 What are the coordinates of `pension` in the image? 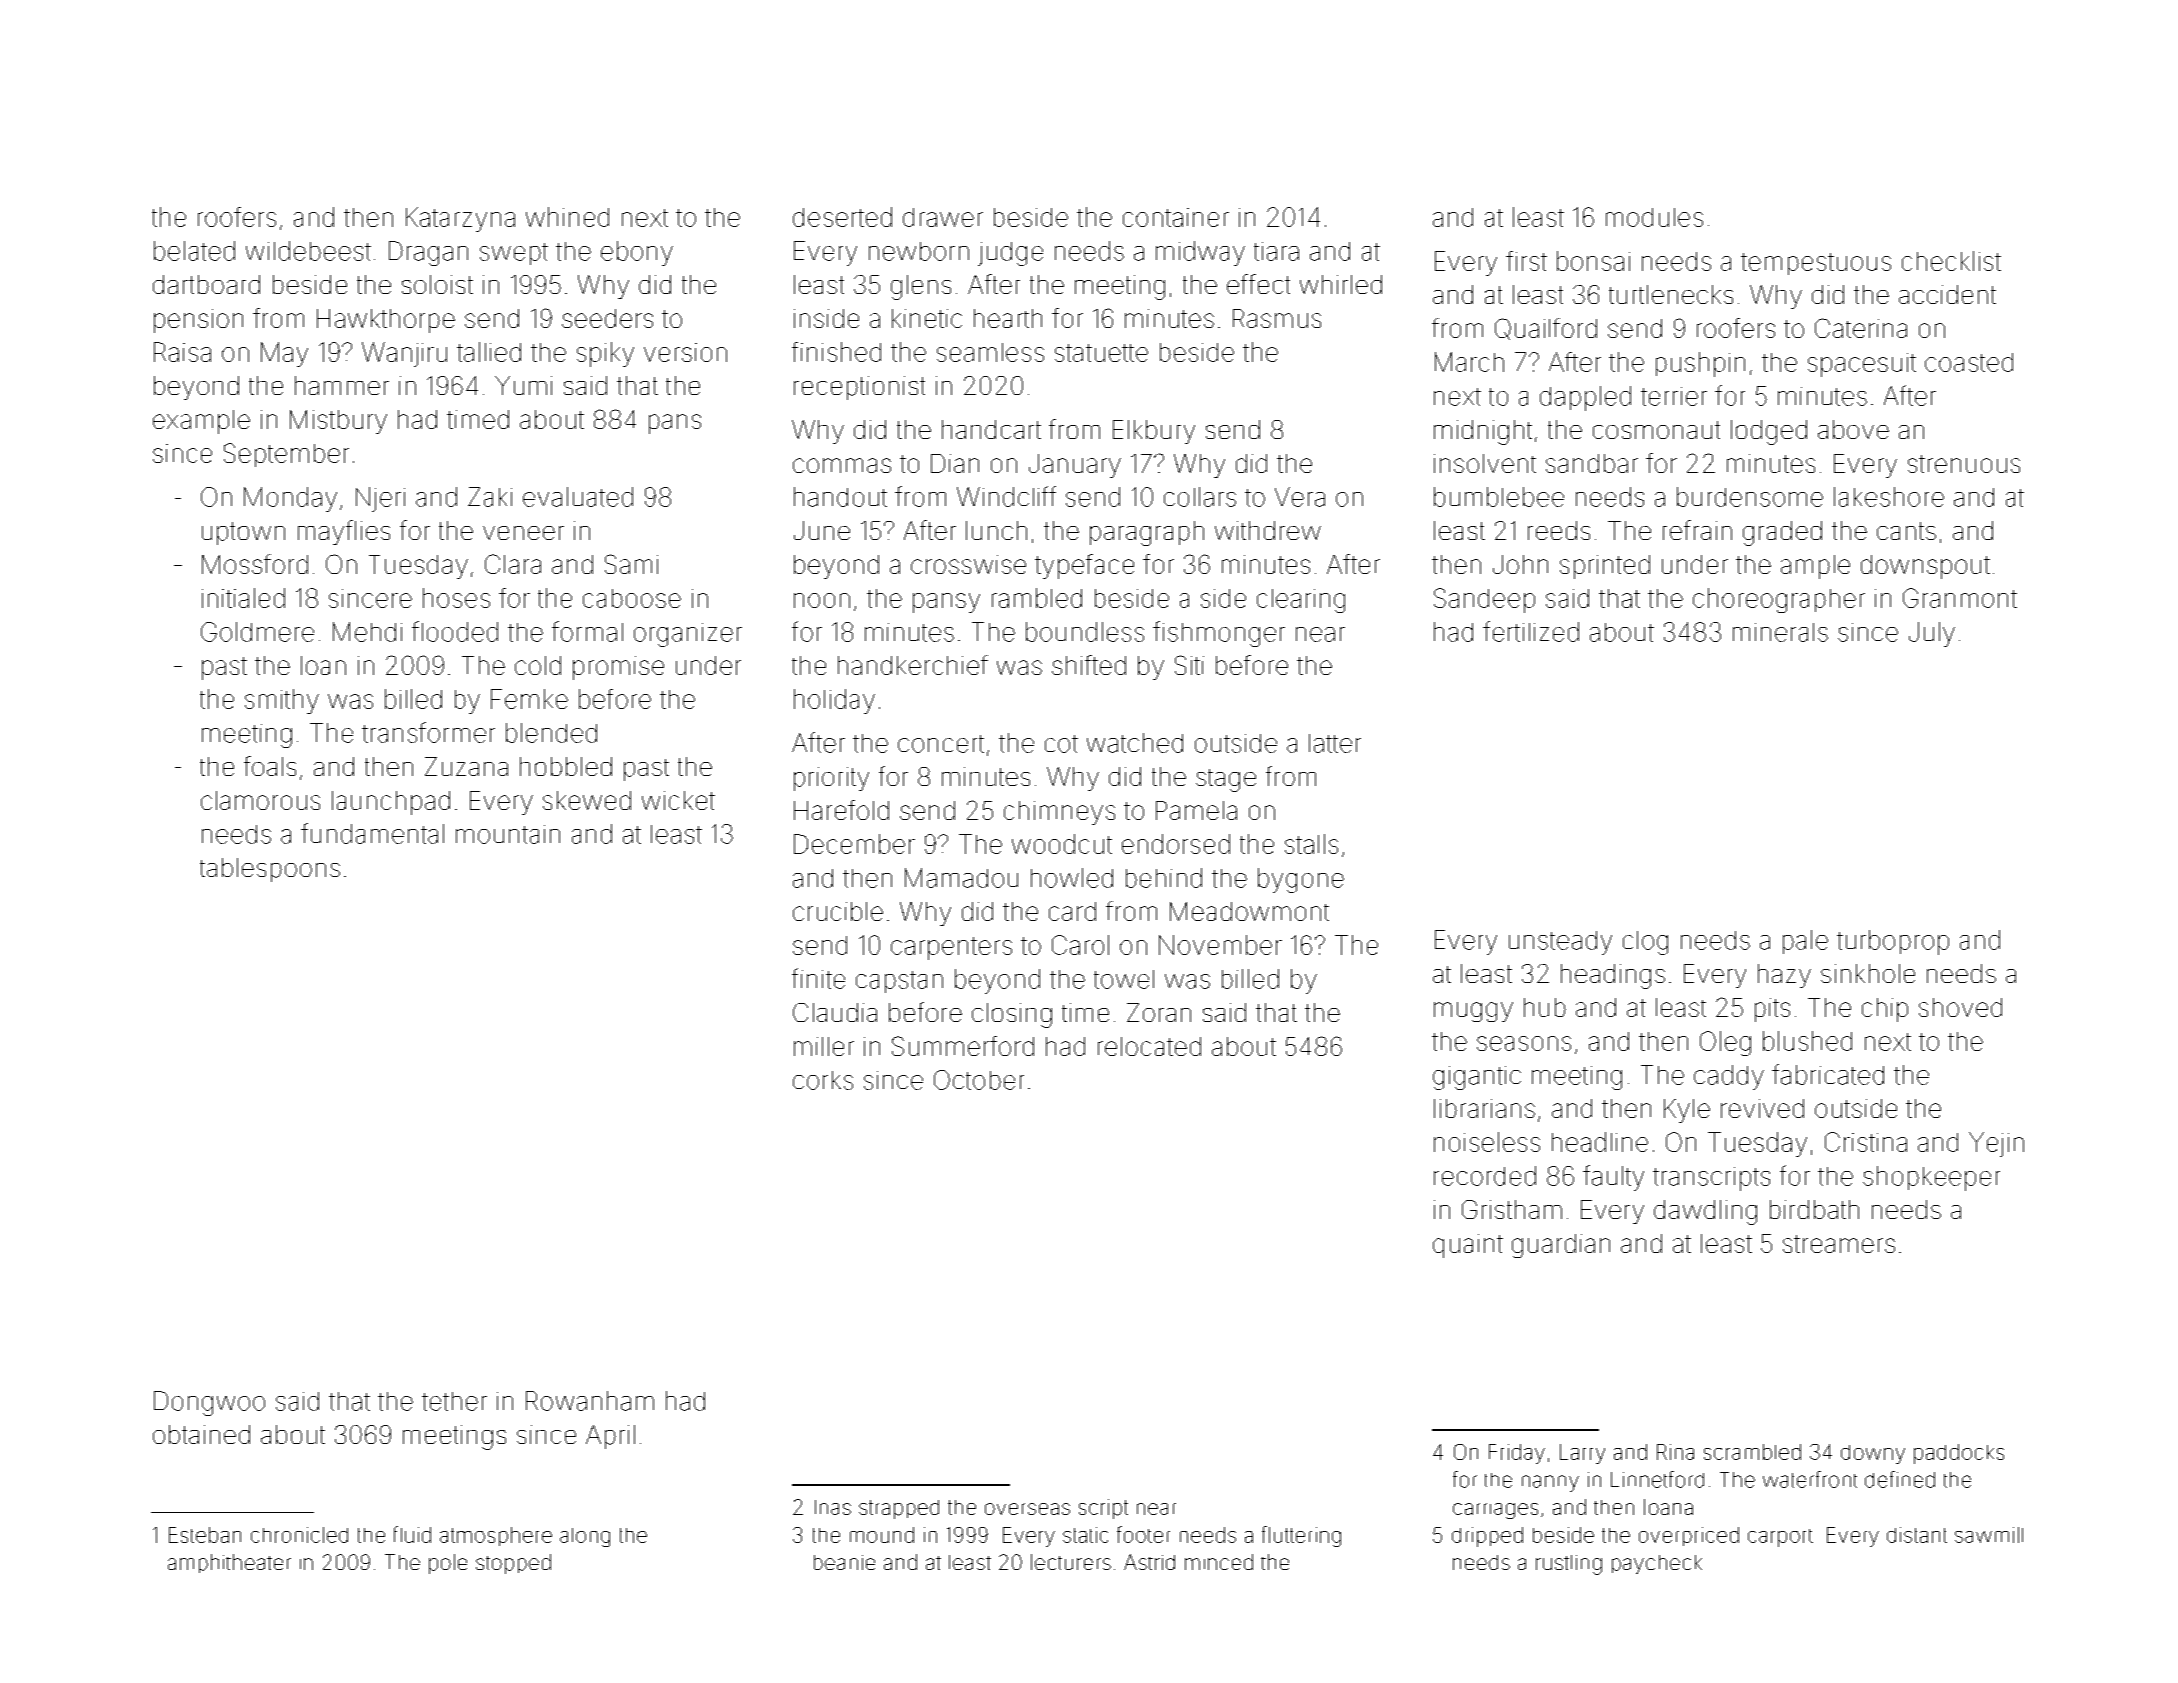 It's located at (198, 321).
